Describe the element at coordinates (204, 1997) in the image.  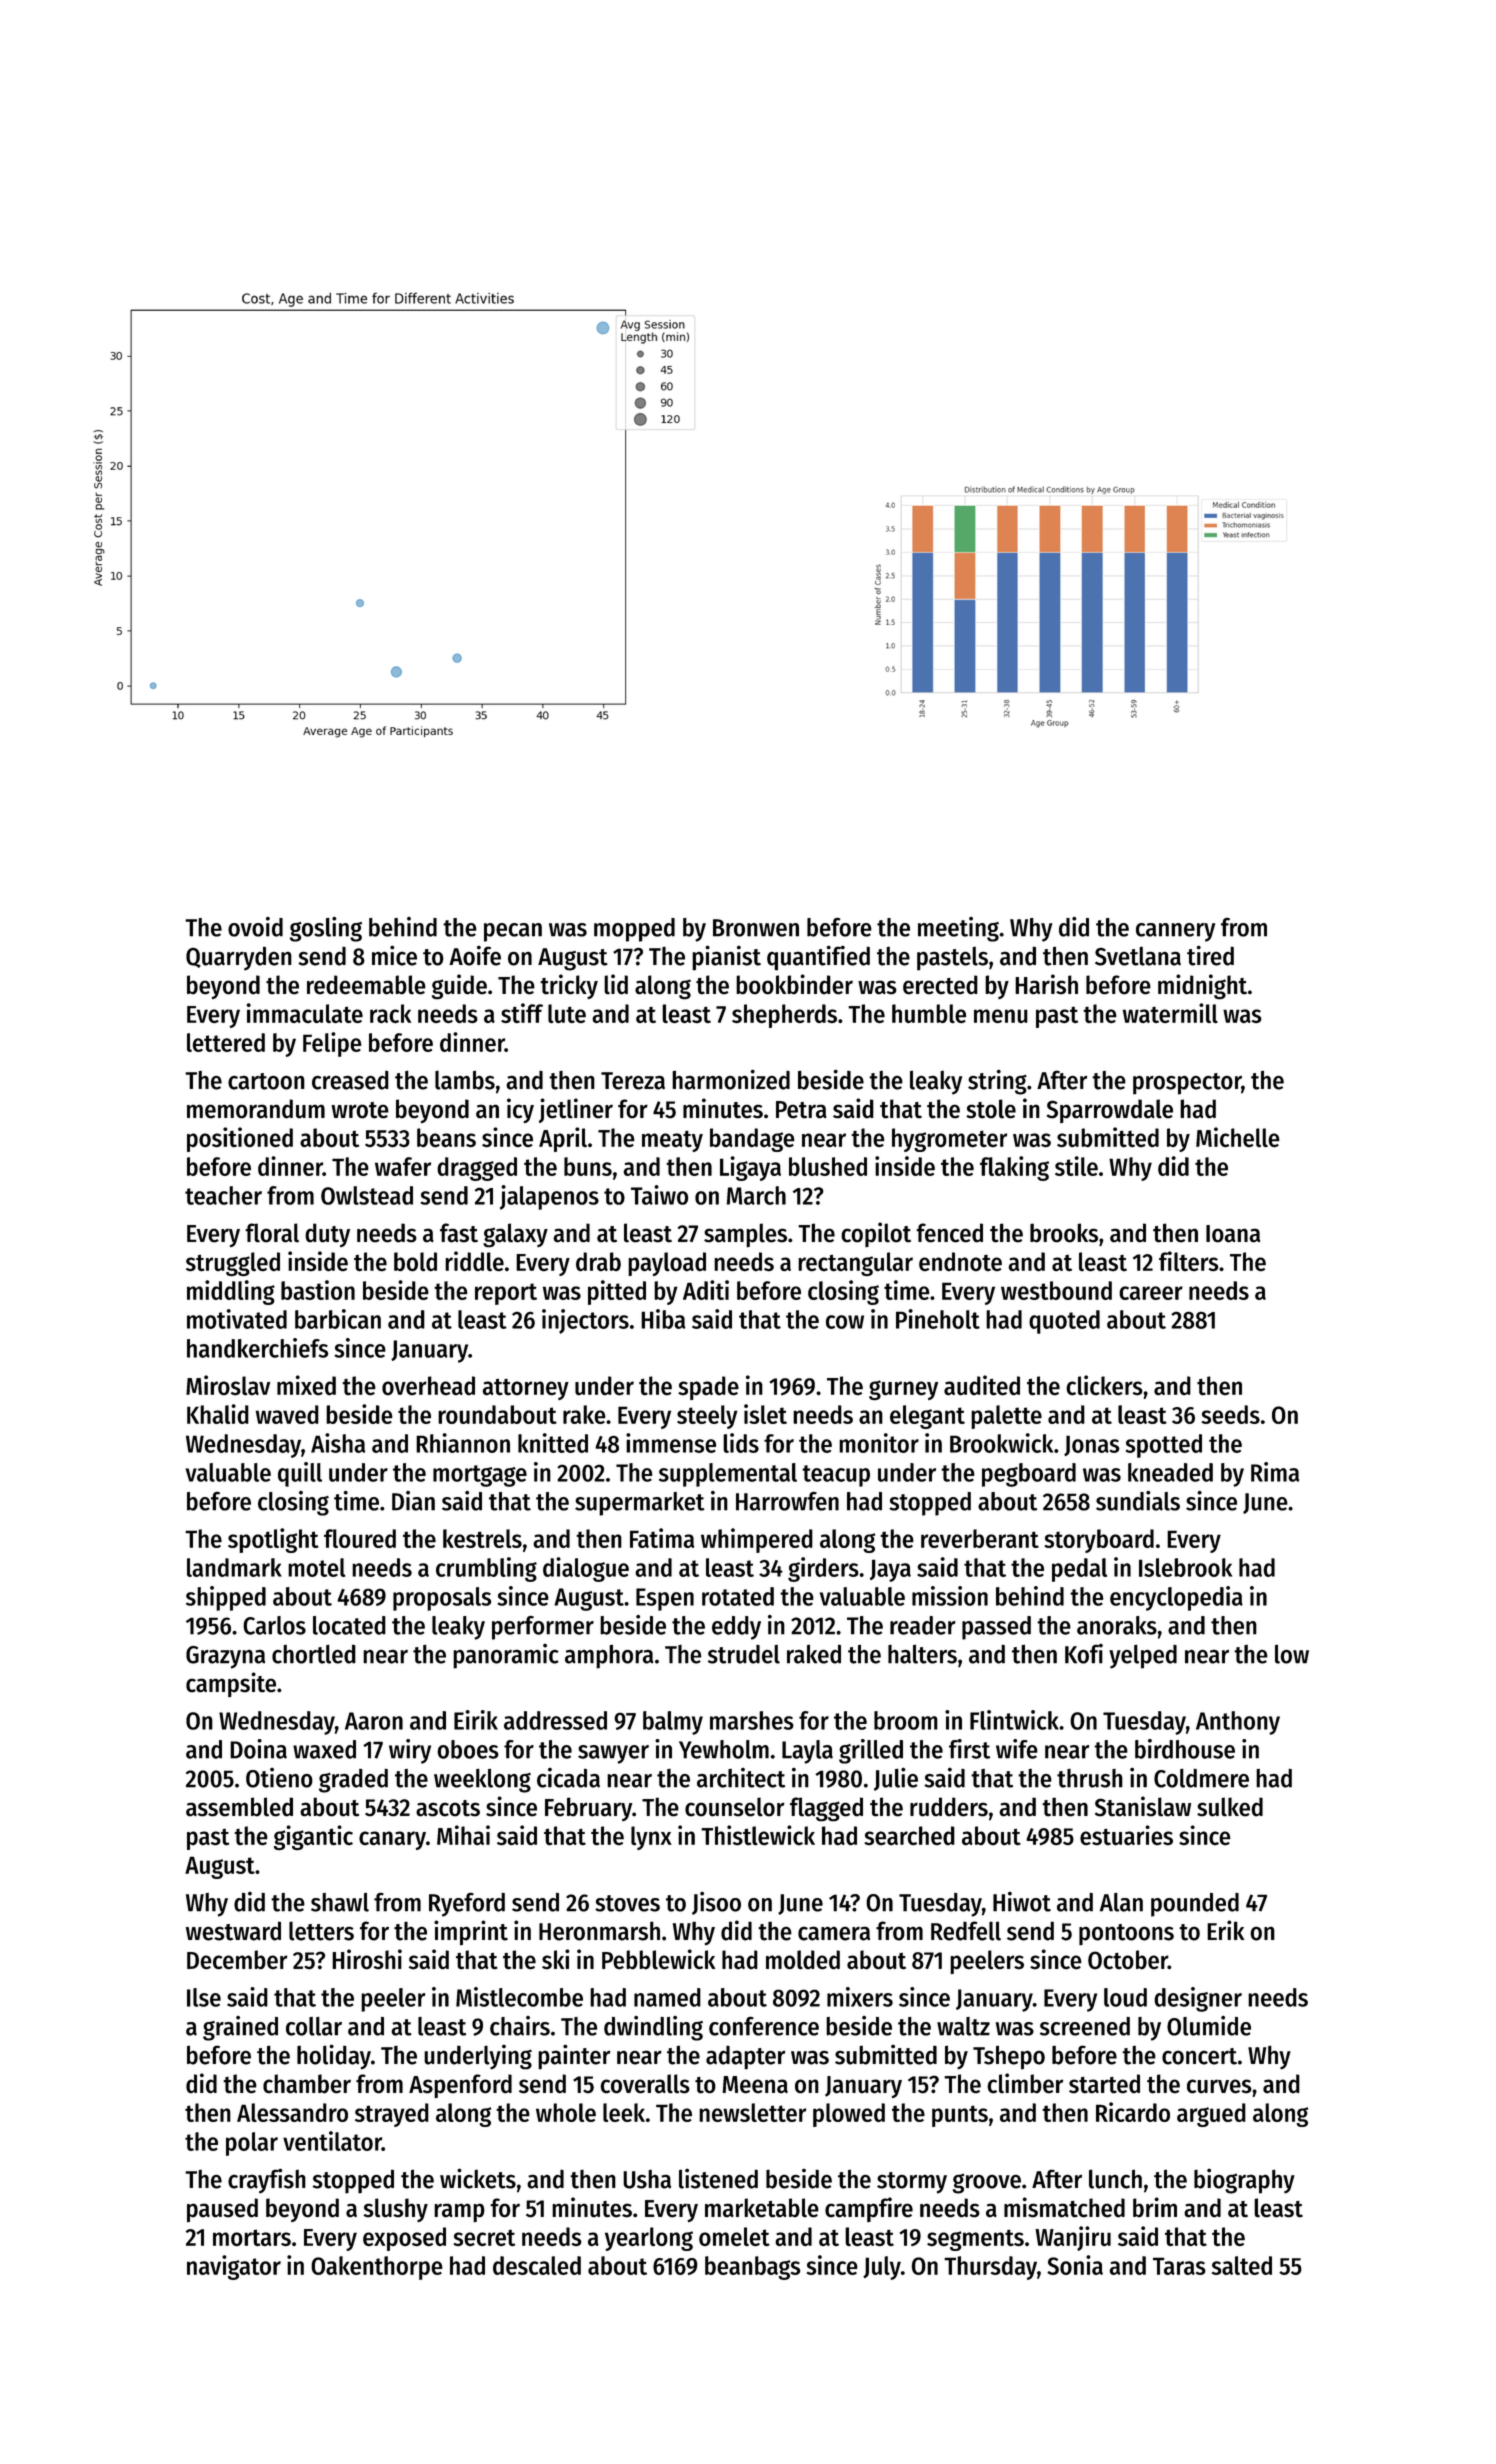
I see `Ilse` at that location.
